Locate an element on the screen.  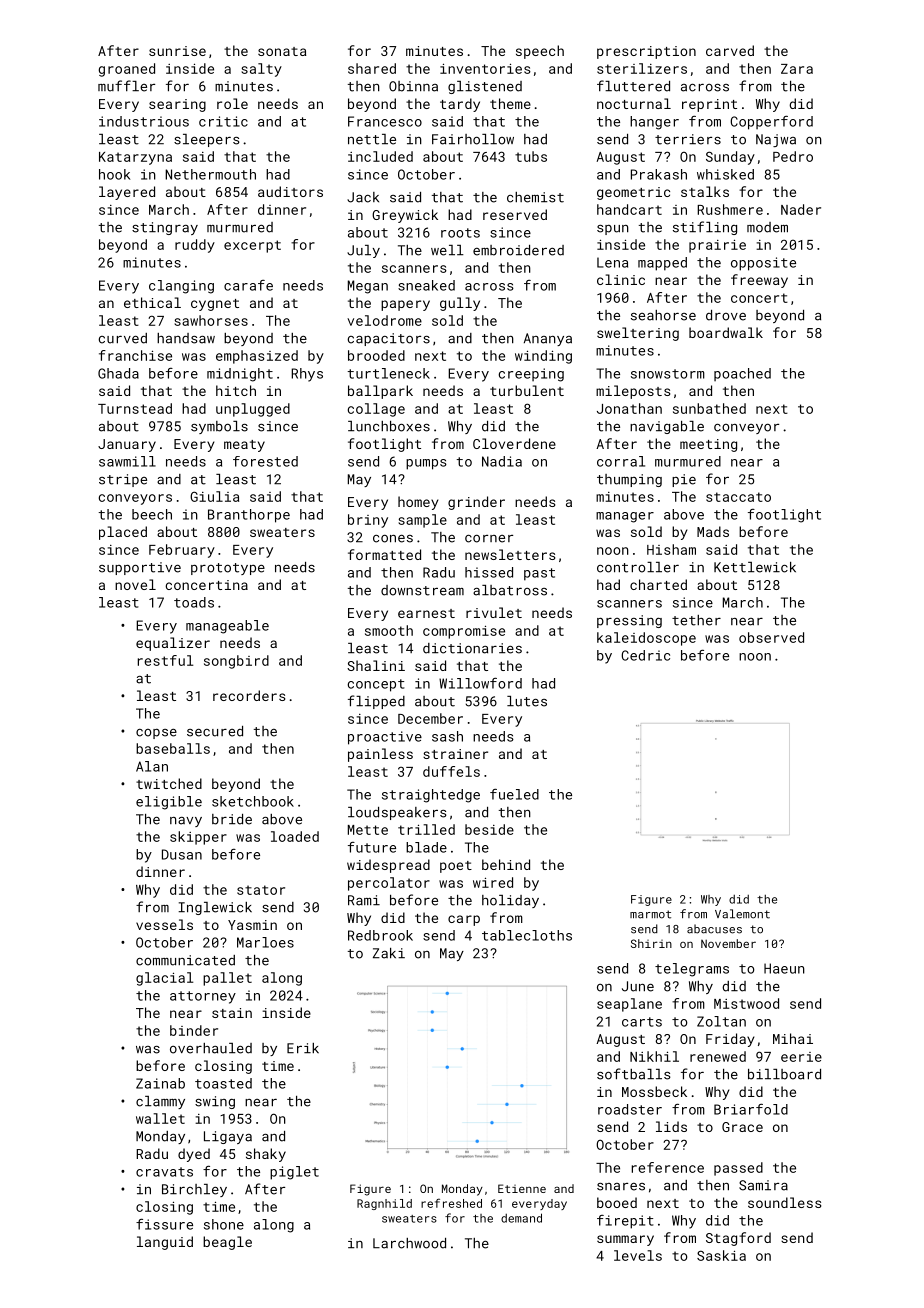
auditors is located at coordinates (290, 191).
